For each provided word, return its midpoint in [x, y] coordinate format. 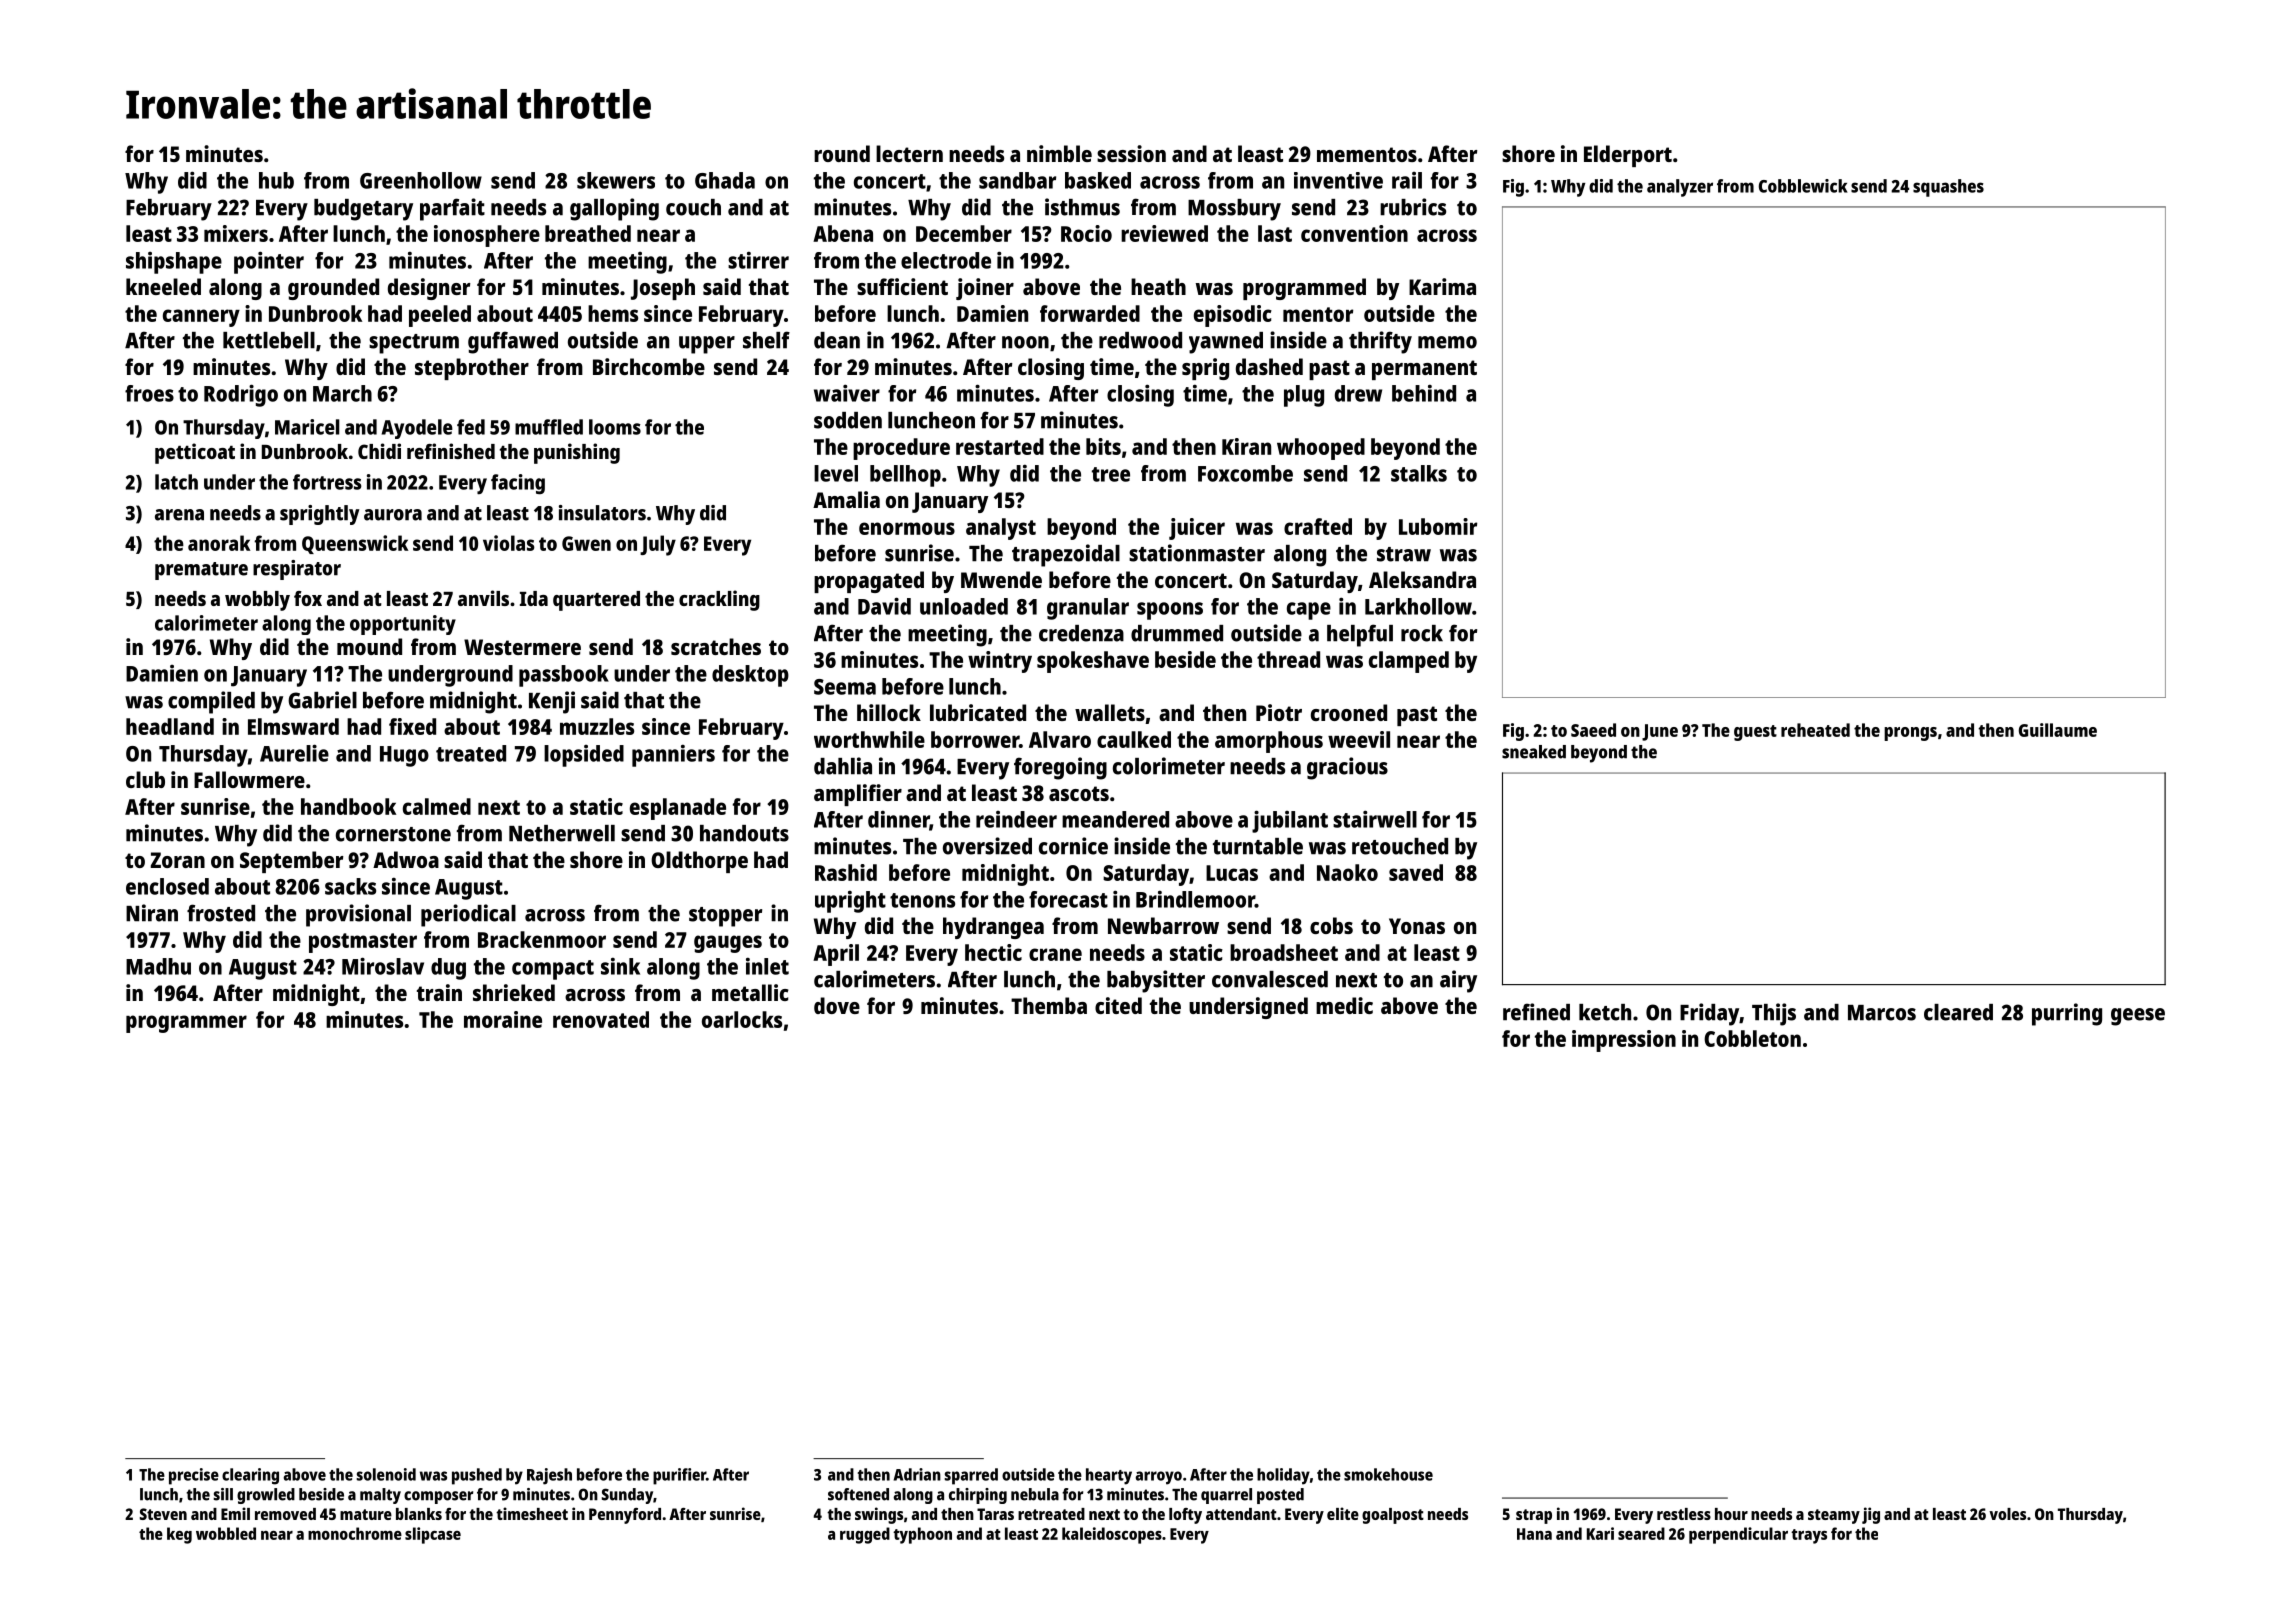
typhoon [922, 1535]
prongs [1910, 734]
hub [276, 180]
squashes [1948, 188]
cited [1118, 1005]
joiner [985, 289]
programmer [186, 1024]
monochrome [355, 1533]
